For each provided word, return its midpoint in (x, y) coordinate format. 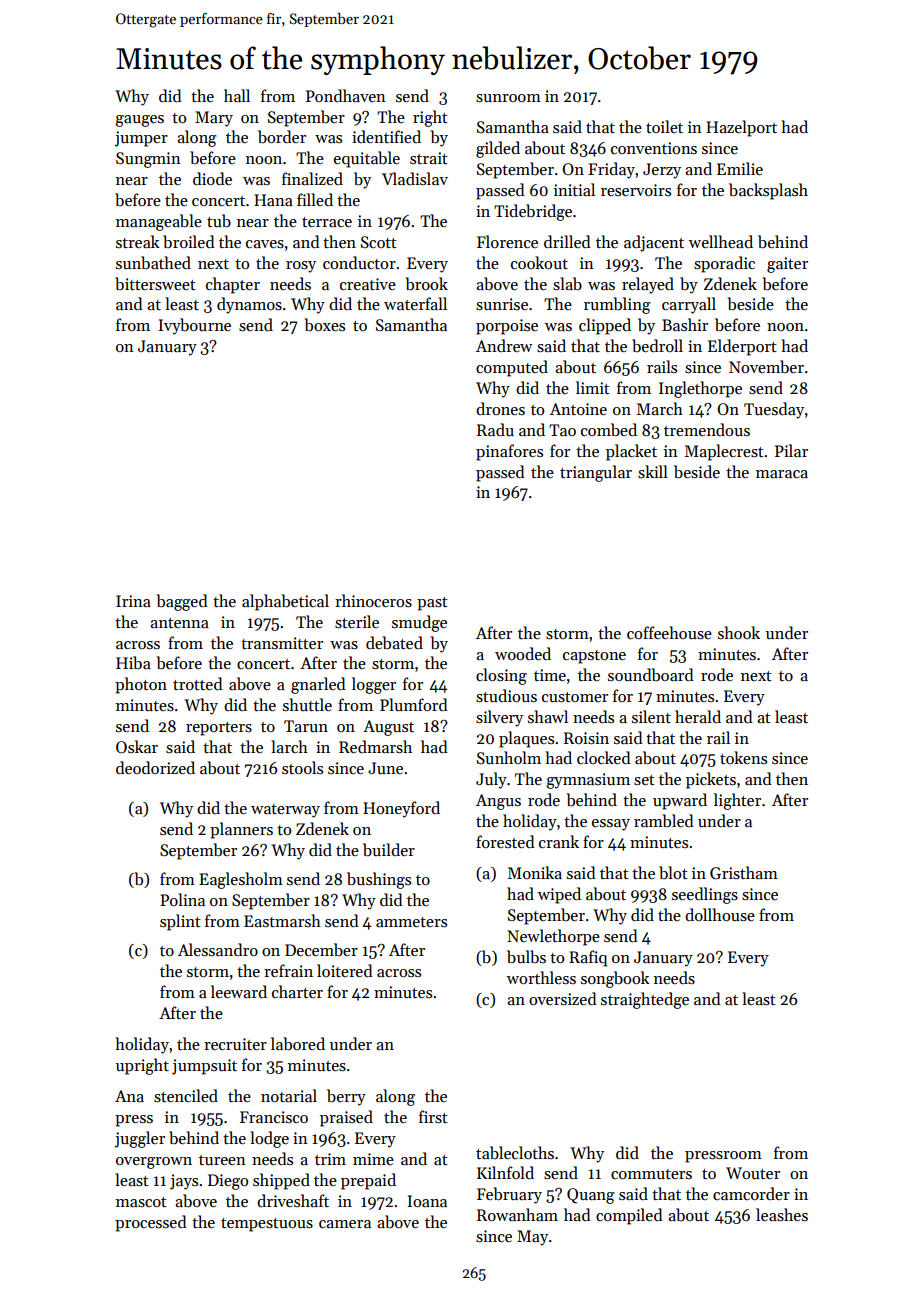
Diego (228, 1182)
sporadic (724, 264)
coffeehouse (669, 633)
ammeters (411, 922)
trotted (198, 683)
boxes (324, 325)
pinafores (509, 452)
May (532, 1238)
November (766, 366)
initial (574, 189)
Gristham (744, 873)
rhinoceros (373, 601)
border (282, 136)
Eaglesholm (241, 880)
